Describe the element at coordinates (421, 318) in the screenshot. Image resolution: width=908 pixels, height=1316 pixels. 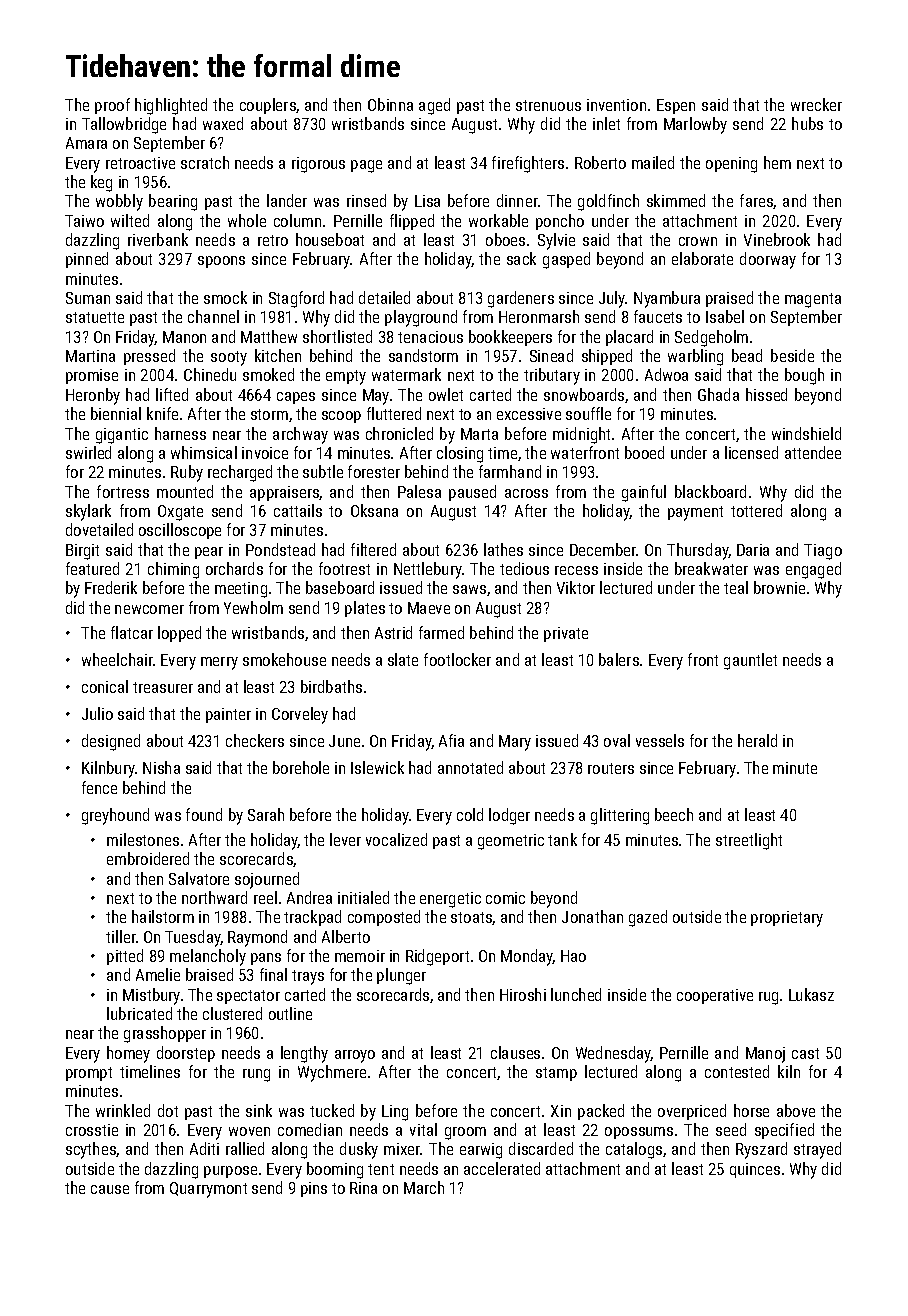
I see `playground` at that location.
